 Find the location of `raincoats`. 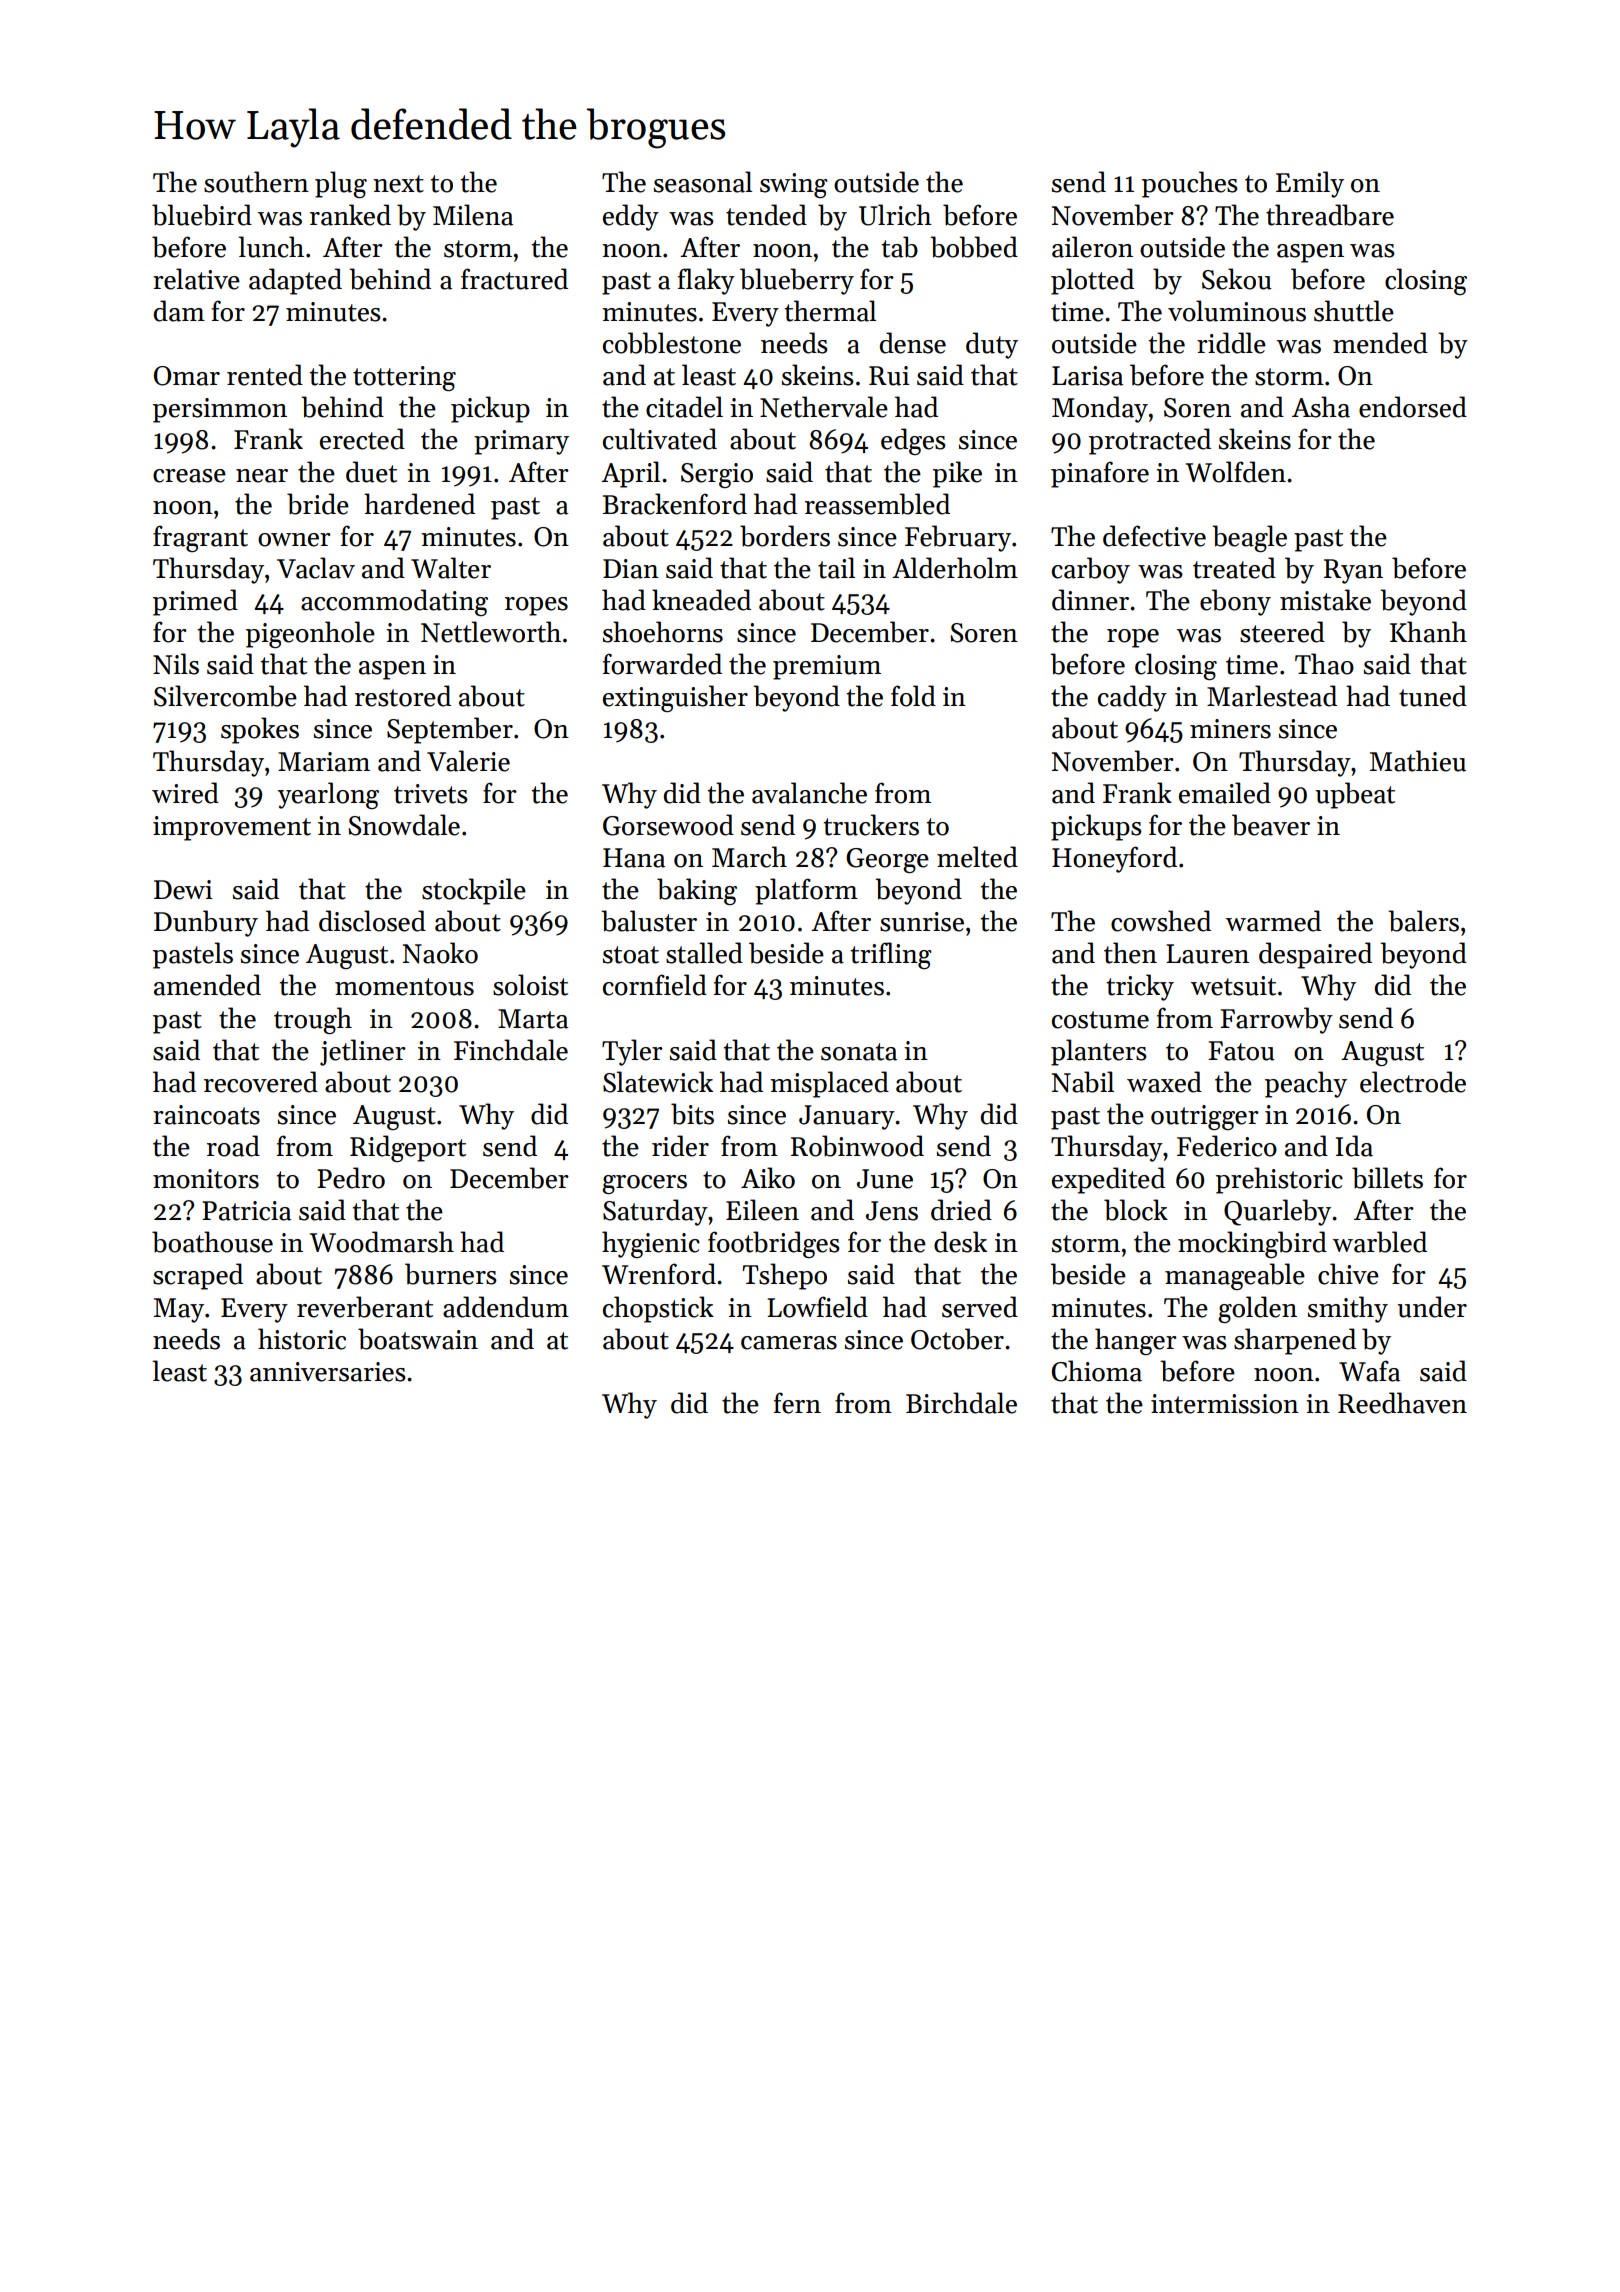

raincoats is located at coordinates (206, 1115).
